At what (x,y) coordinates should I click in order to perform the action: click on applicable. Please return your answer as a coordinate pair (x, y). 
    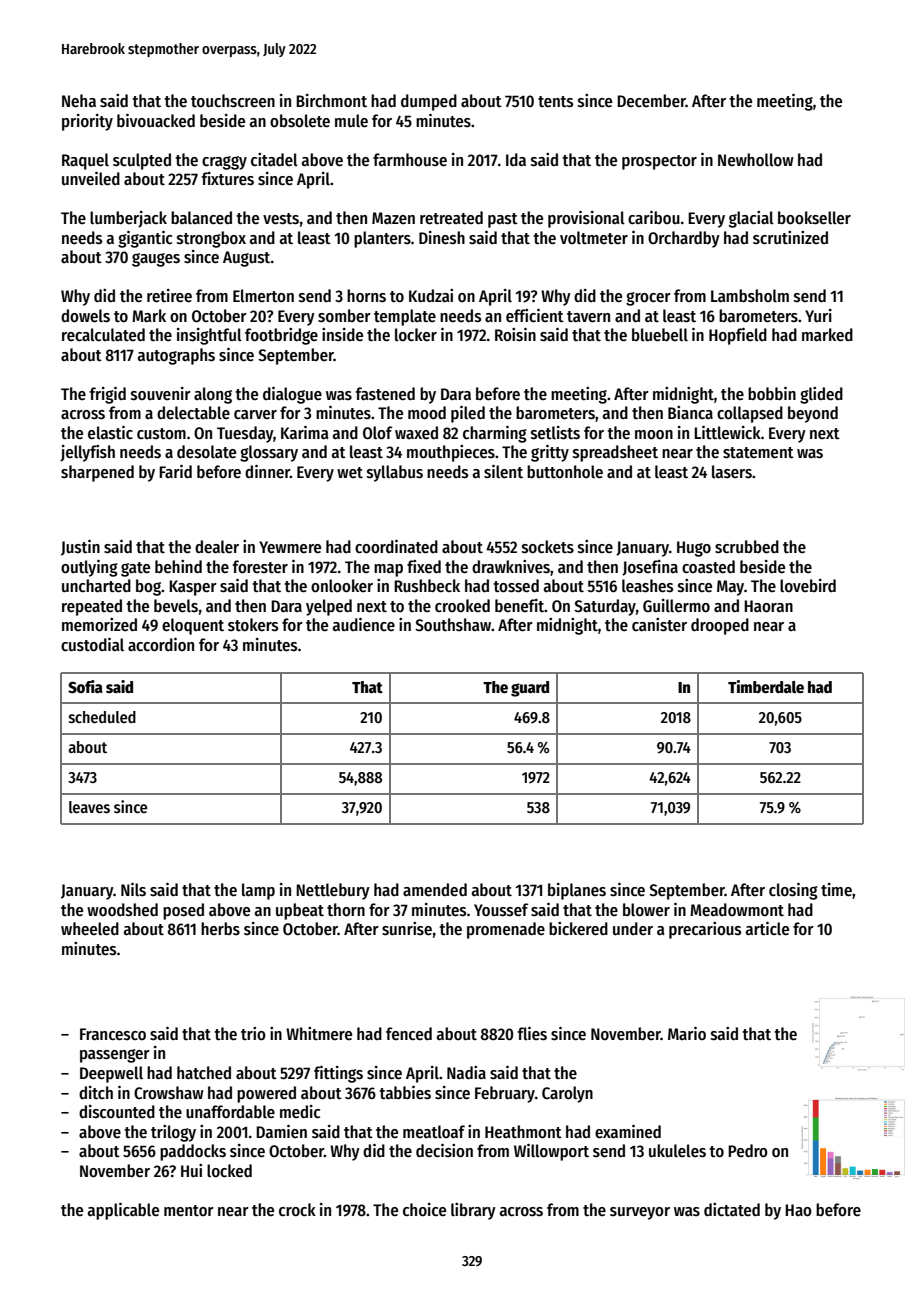
    Looking at the image, I should click on (123, 1211).
